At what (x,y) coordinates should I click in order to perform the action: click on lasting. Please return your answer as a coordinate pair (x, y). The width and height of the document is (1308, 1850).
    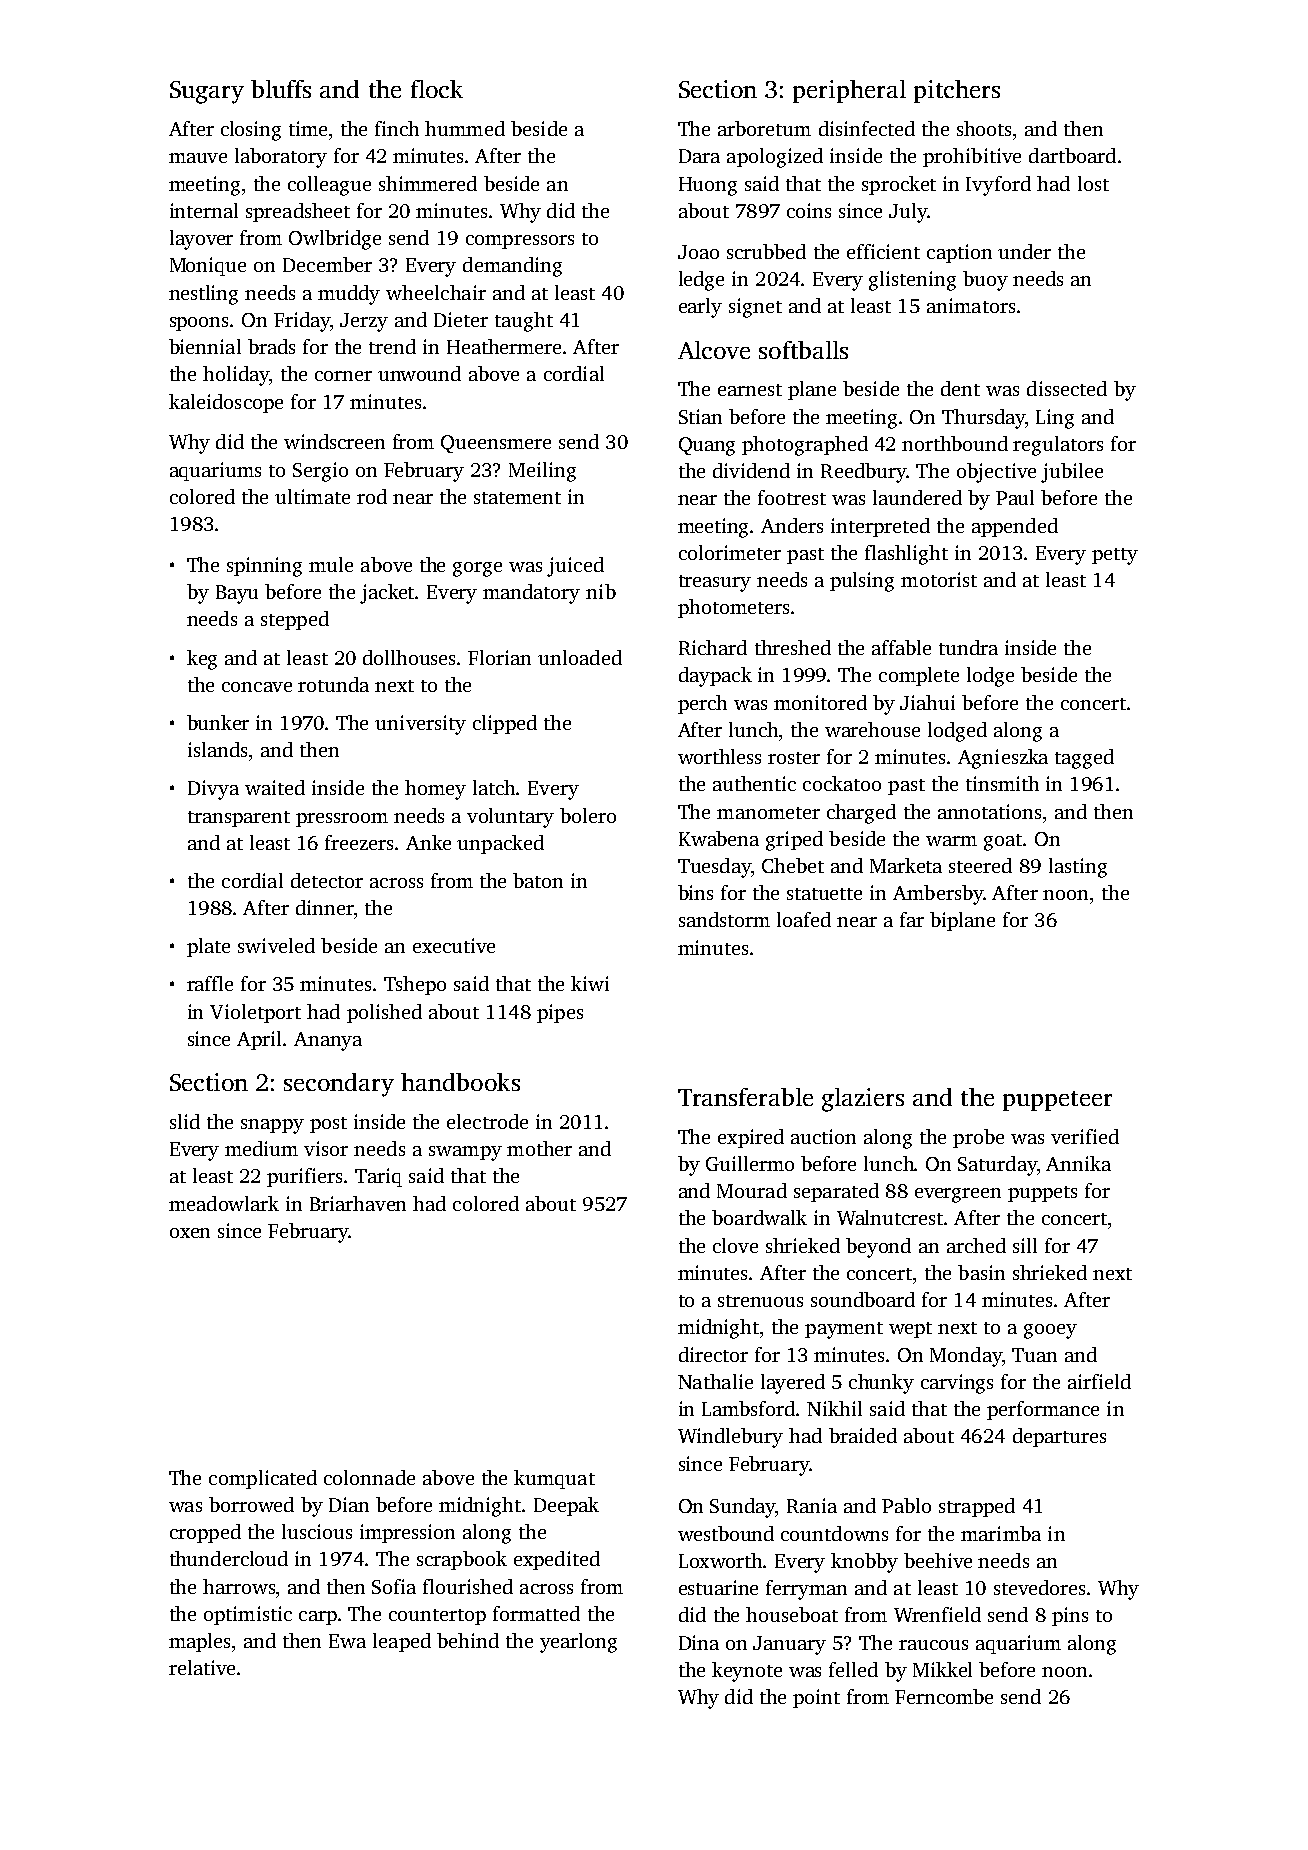
    Looking at the image, I should click on (1078, 868).
